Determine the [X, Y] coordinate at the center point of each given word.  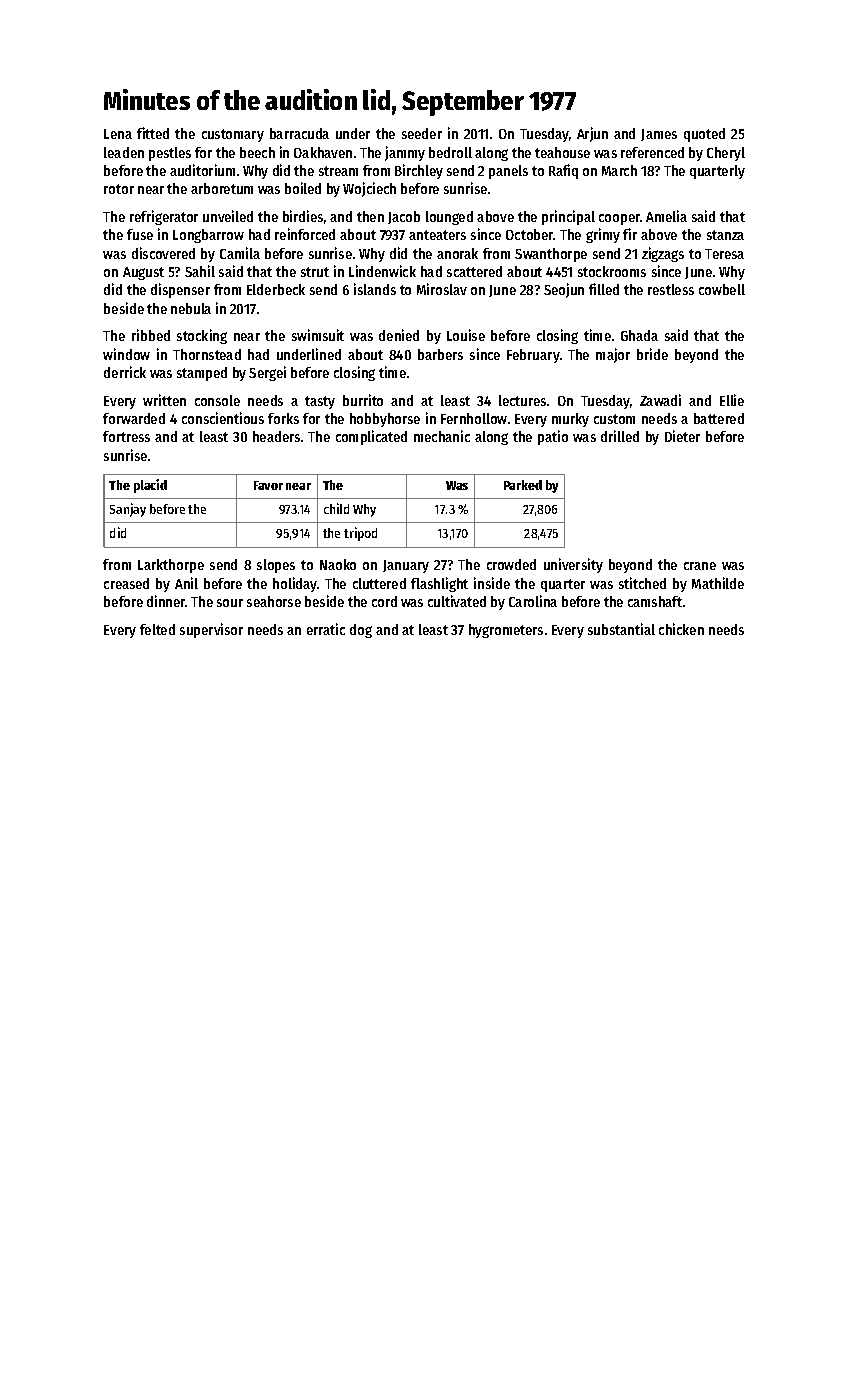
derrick [125, 372]
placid [150, 486]
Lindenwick [382, 271]
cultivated [457, 601]
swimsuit [318, 335]
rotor [119, 189]
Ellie [732, 400]
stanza [725, 235]
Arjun [592, 134]
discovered [163, 253]
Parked [523, 485]
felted [157, 629]
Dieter [682, 436]
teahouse [562, 152]
